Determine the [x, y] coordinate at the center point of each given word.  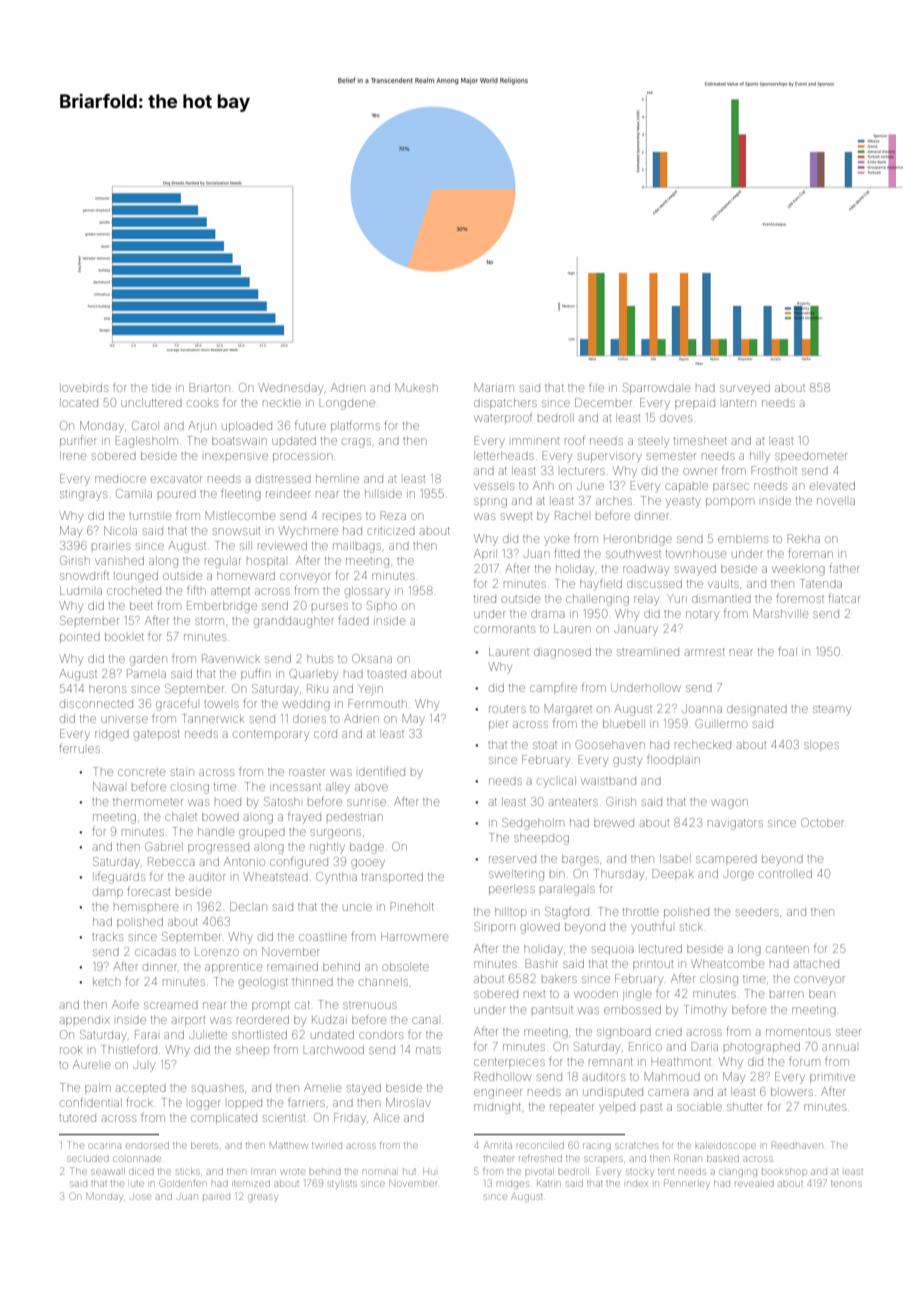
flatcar [844, 598]
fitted [567, 553]
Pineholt [412, 906]
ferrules [79, 748]
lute [137, 1184]
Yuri [677, 598]
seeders [757, 912]
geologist [263, 983]
